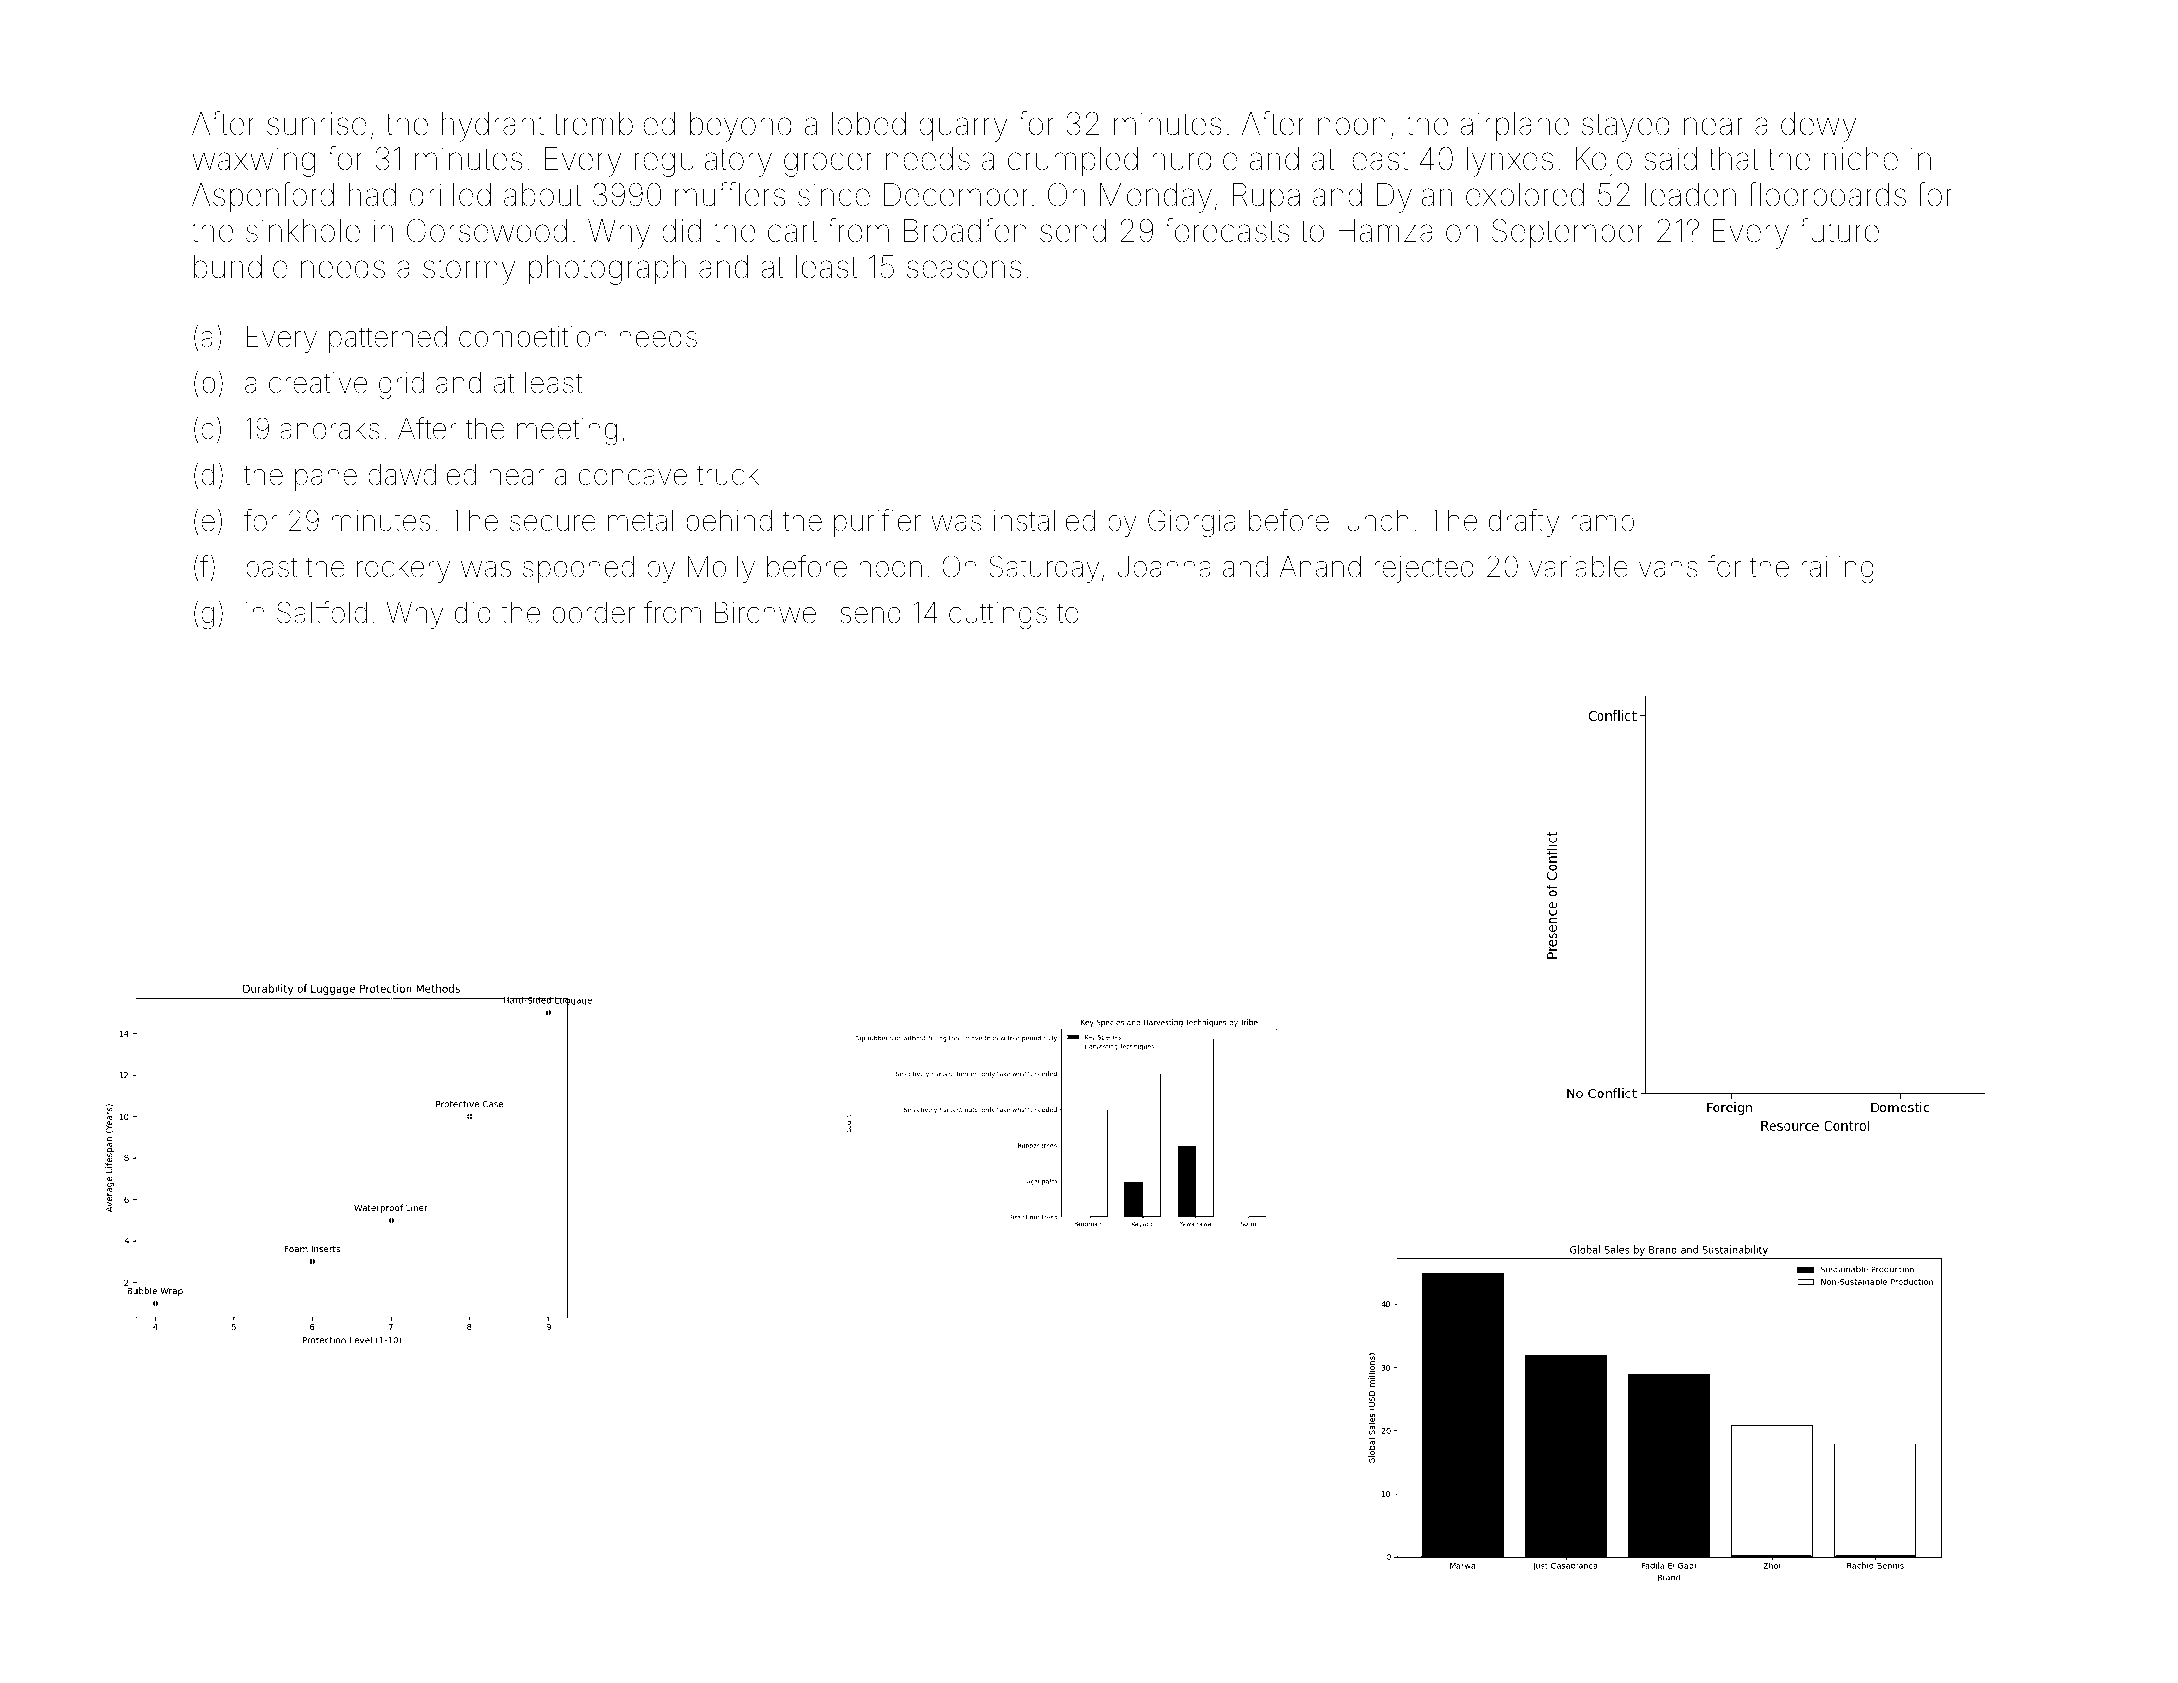 This image has height=1683, width=2178. Describe the element at coordinates (728, 474) in the image. I see `truck` at that location.
